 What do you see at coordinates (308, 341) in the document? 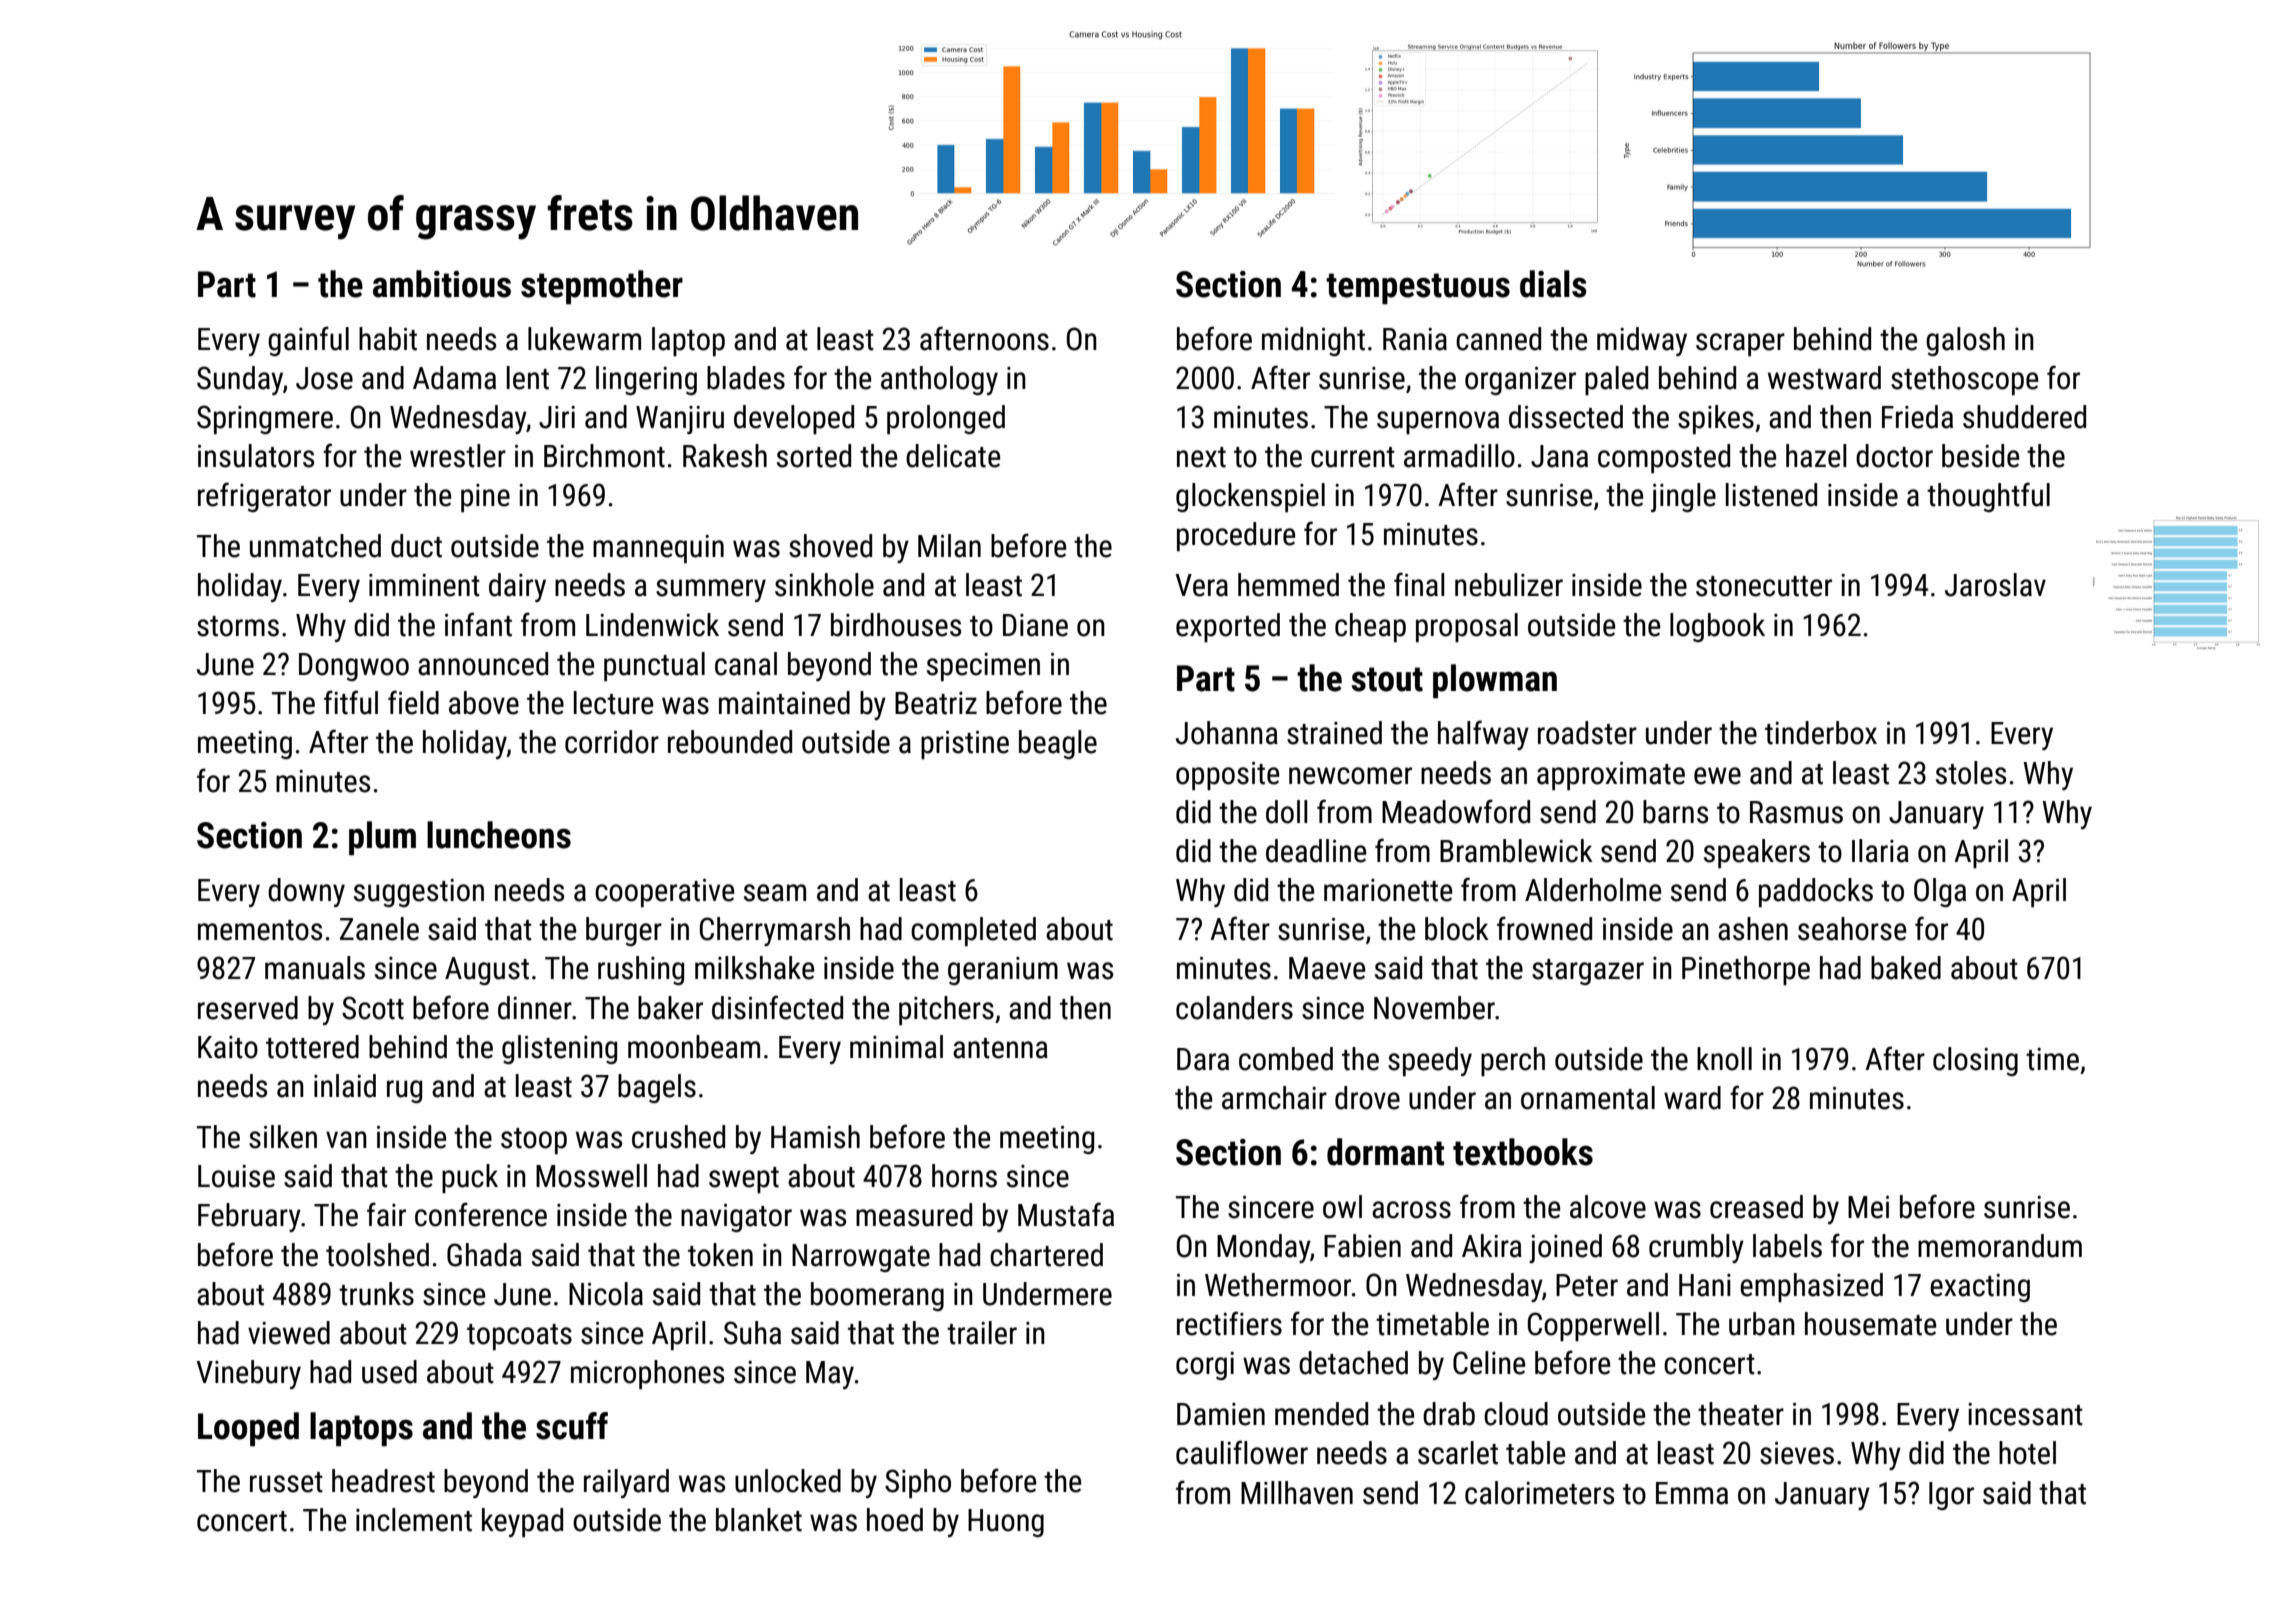
I see `gainful` at bounding box center [308, 341].
